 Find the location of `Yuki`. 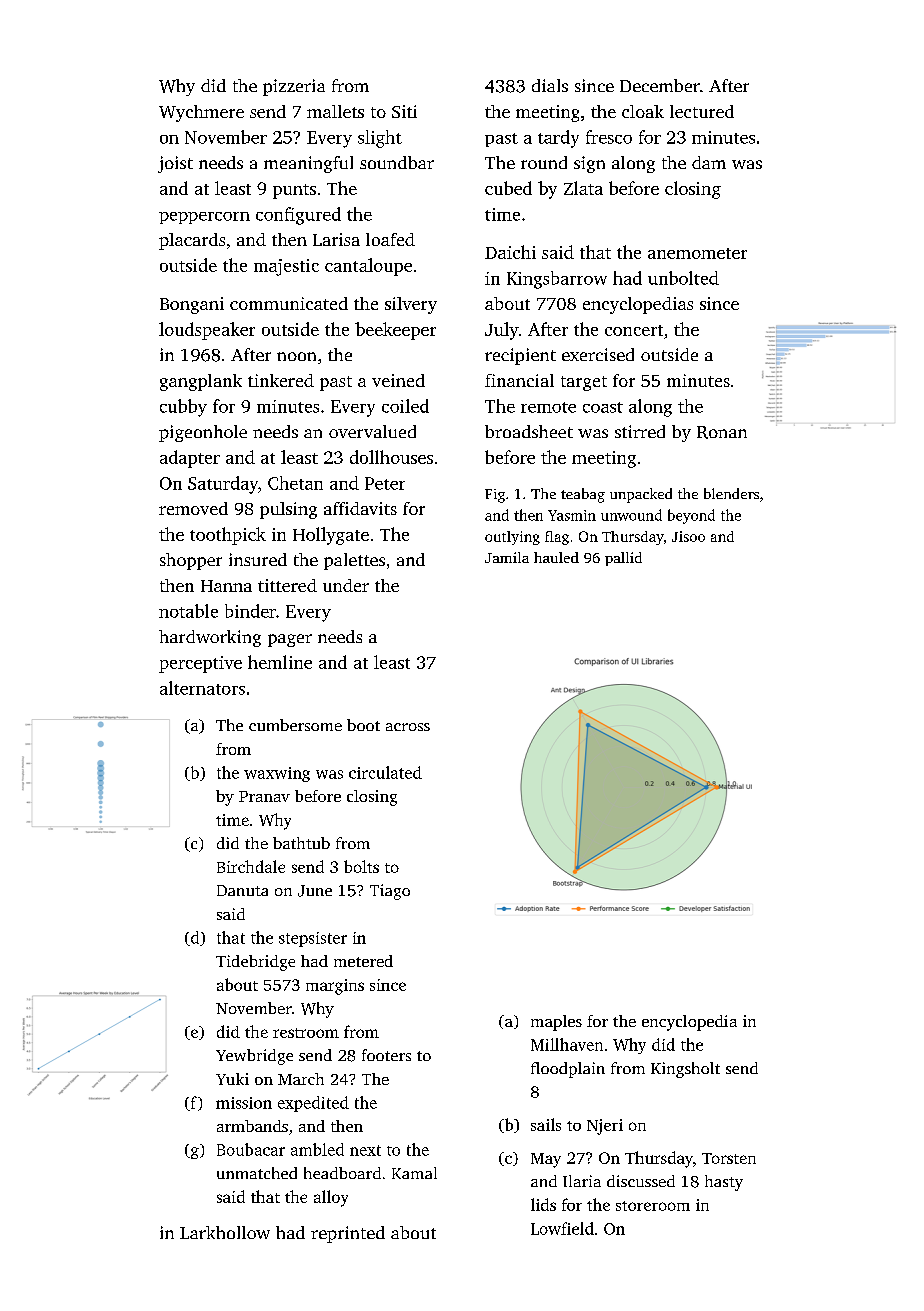

Yuki is located at coordinates (232, 1079).
